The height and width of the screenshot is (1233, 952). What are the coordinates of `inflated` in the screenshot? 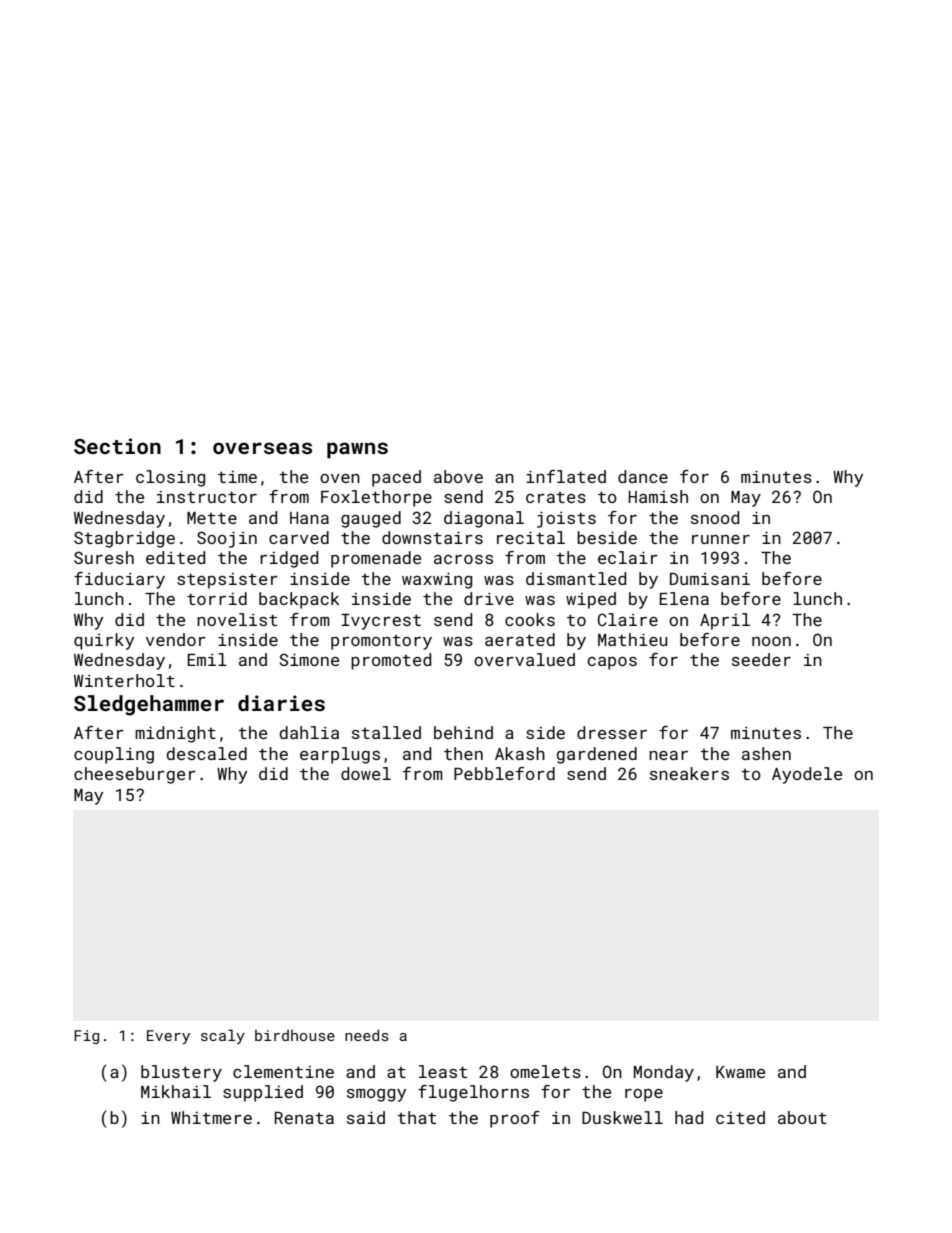 It's located at (566, 476).
